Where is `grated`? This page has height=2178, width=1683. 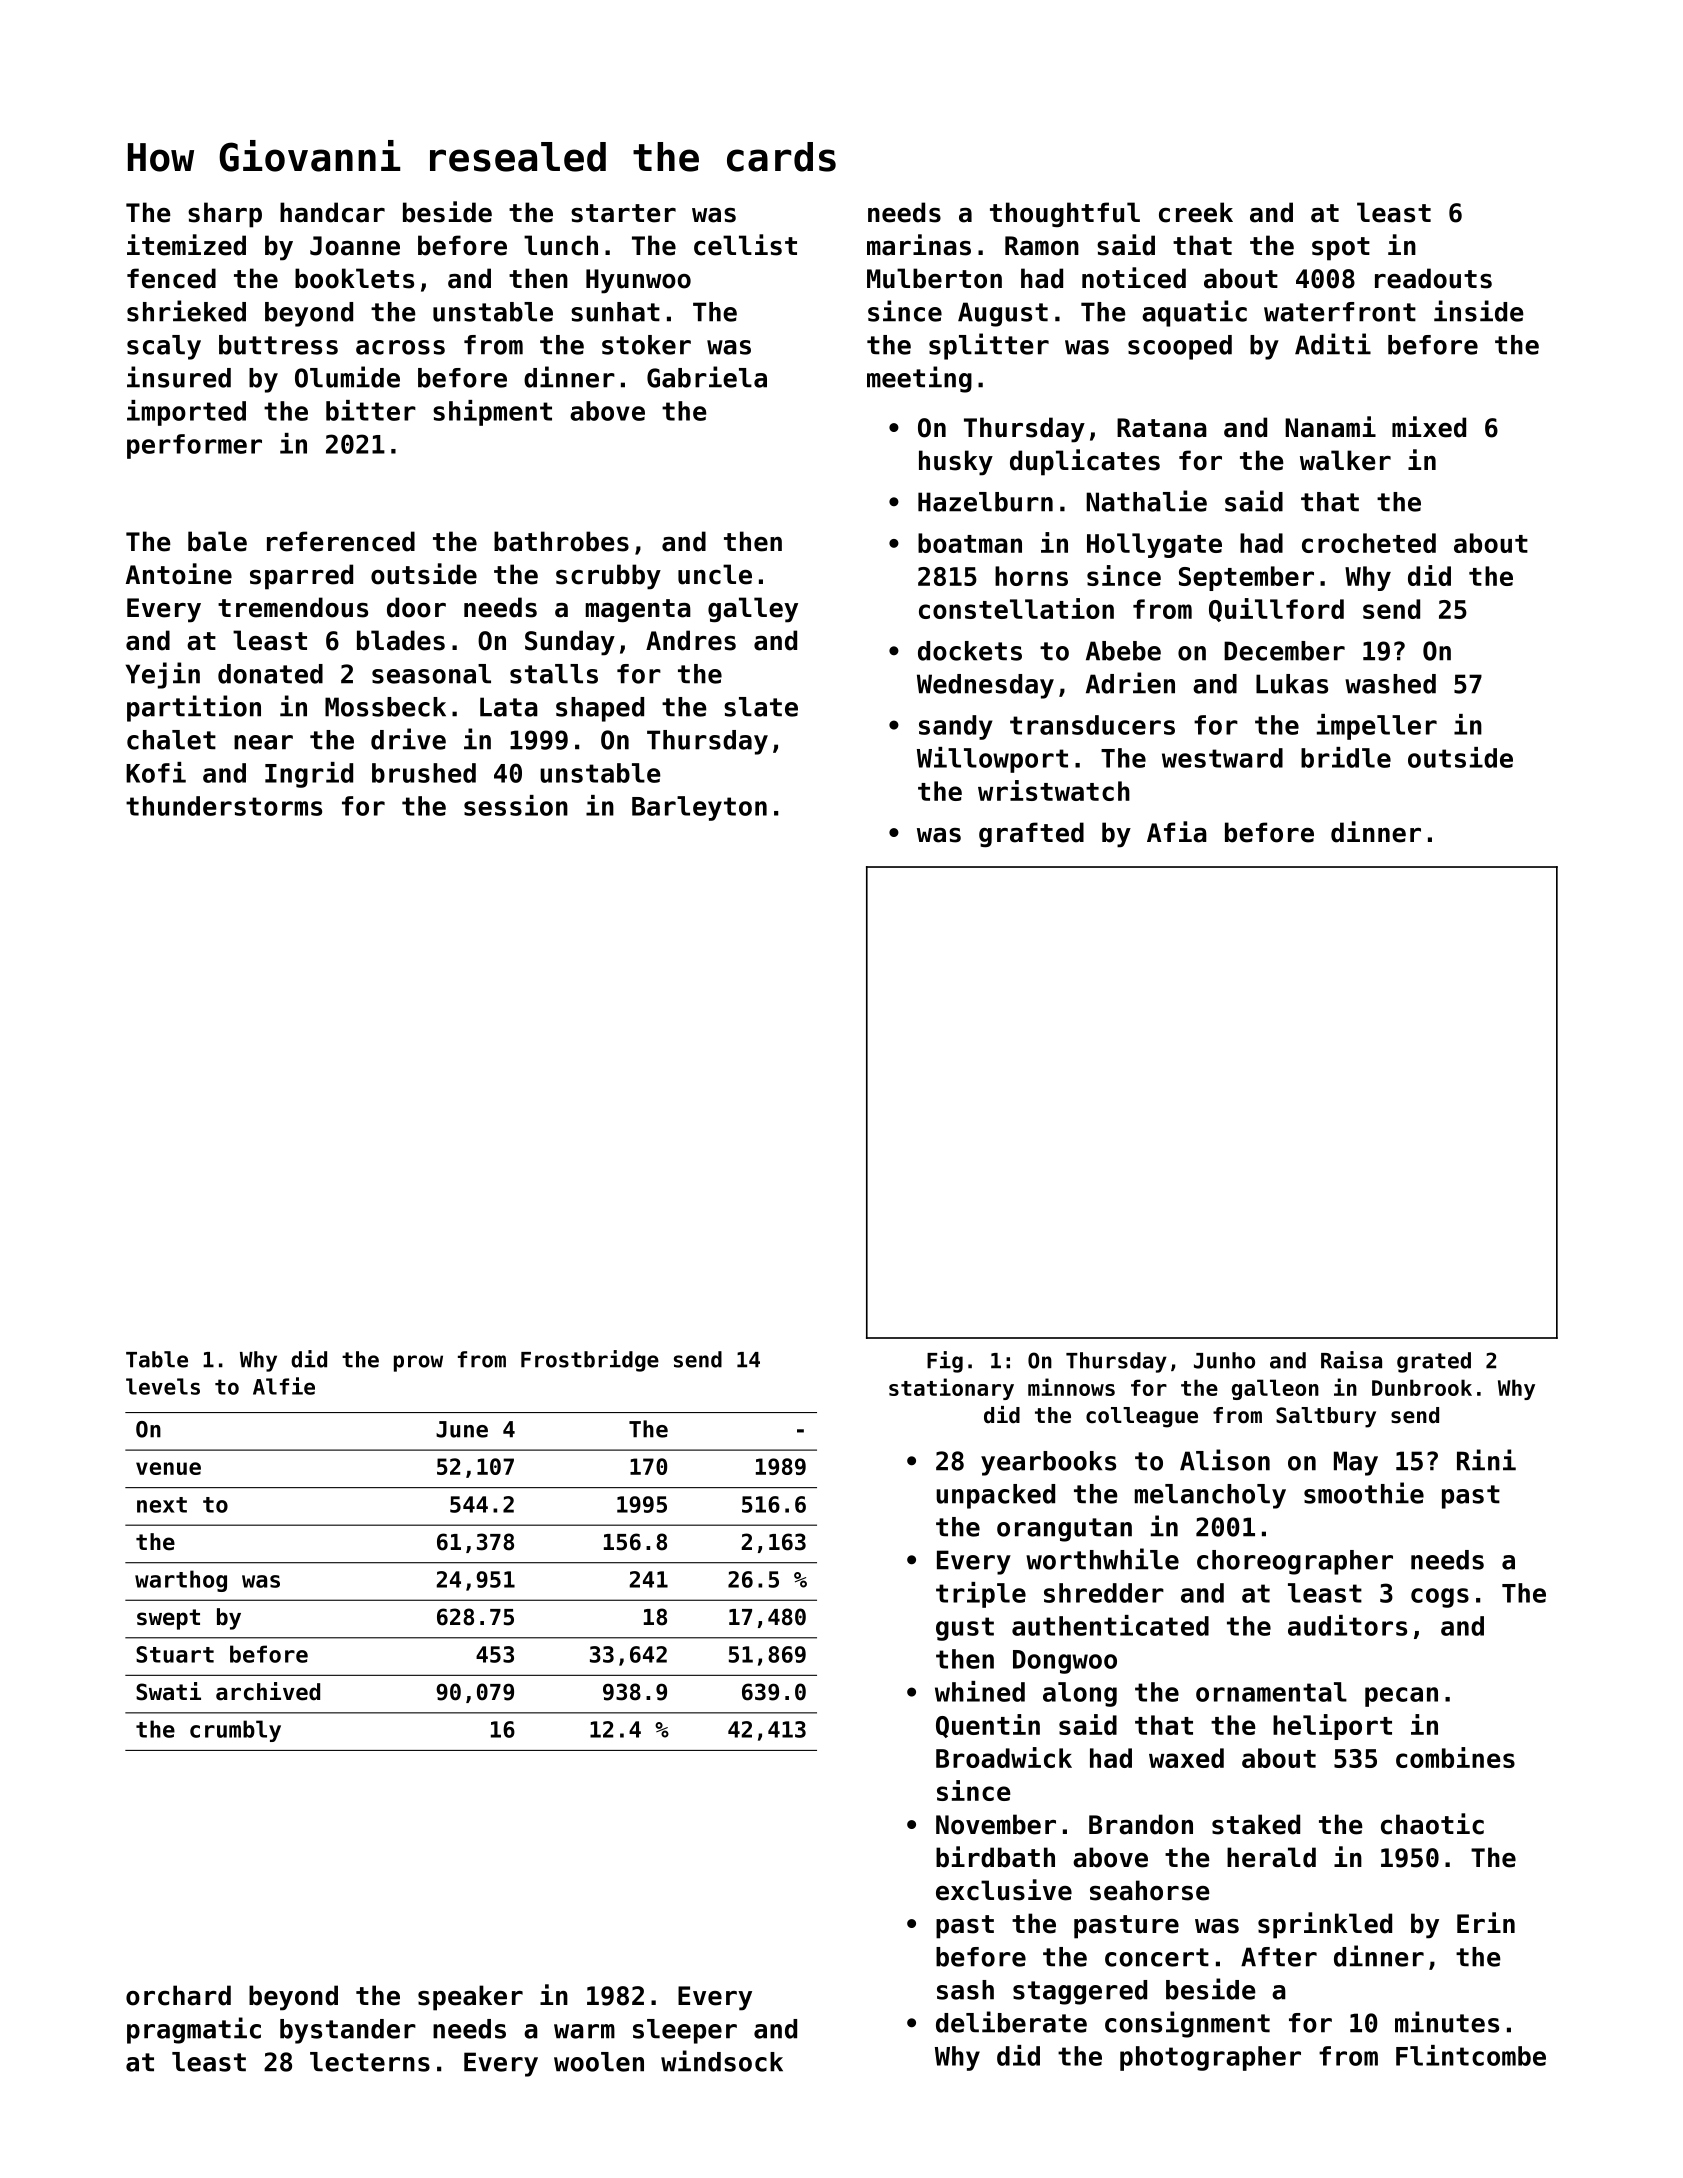 grated is located at coordinates (1434, 1362).
